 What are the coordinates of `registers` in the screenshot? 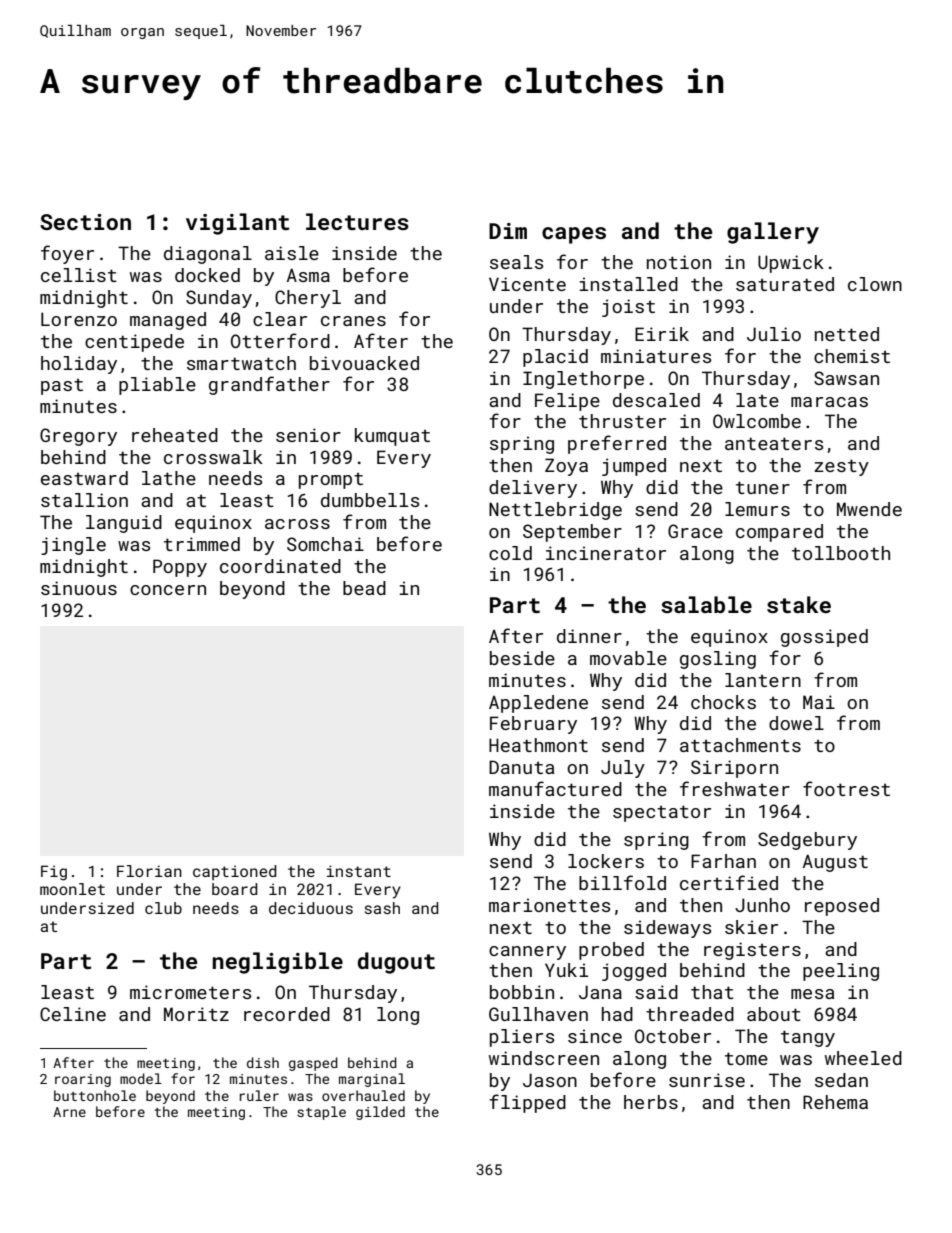 It's located at (752, 951).
